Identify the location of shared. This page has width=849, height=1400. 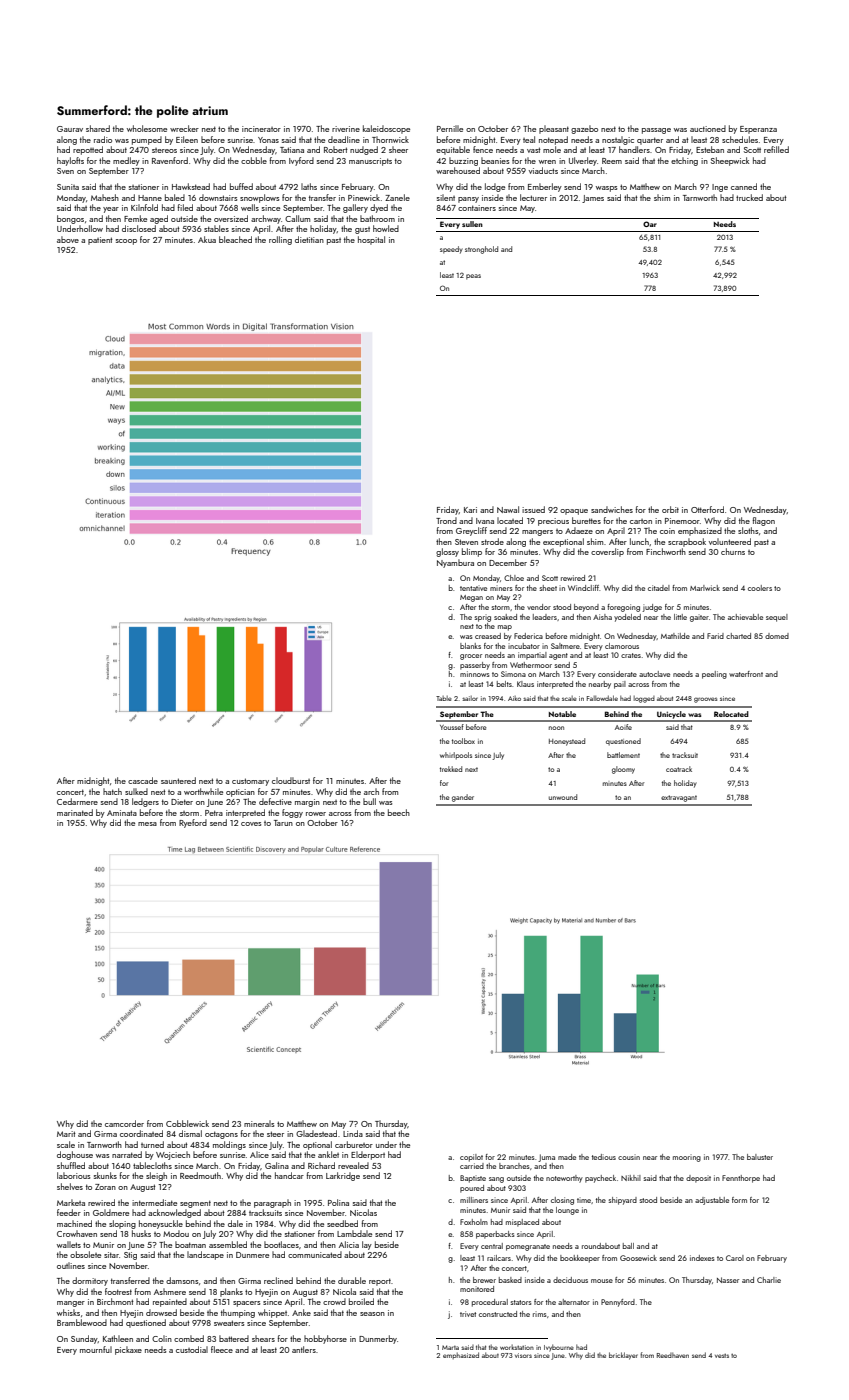
(98, 128).
